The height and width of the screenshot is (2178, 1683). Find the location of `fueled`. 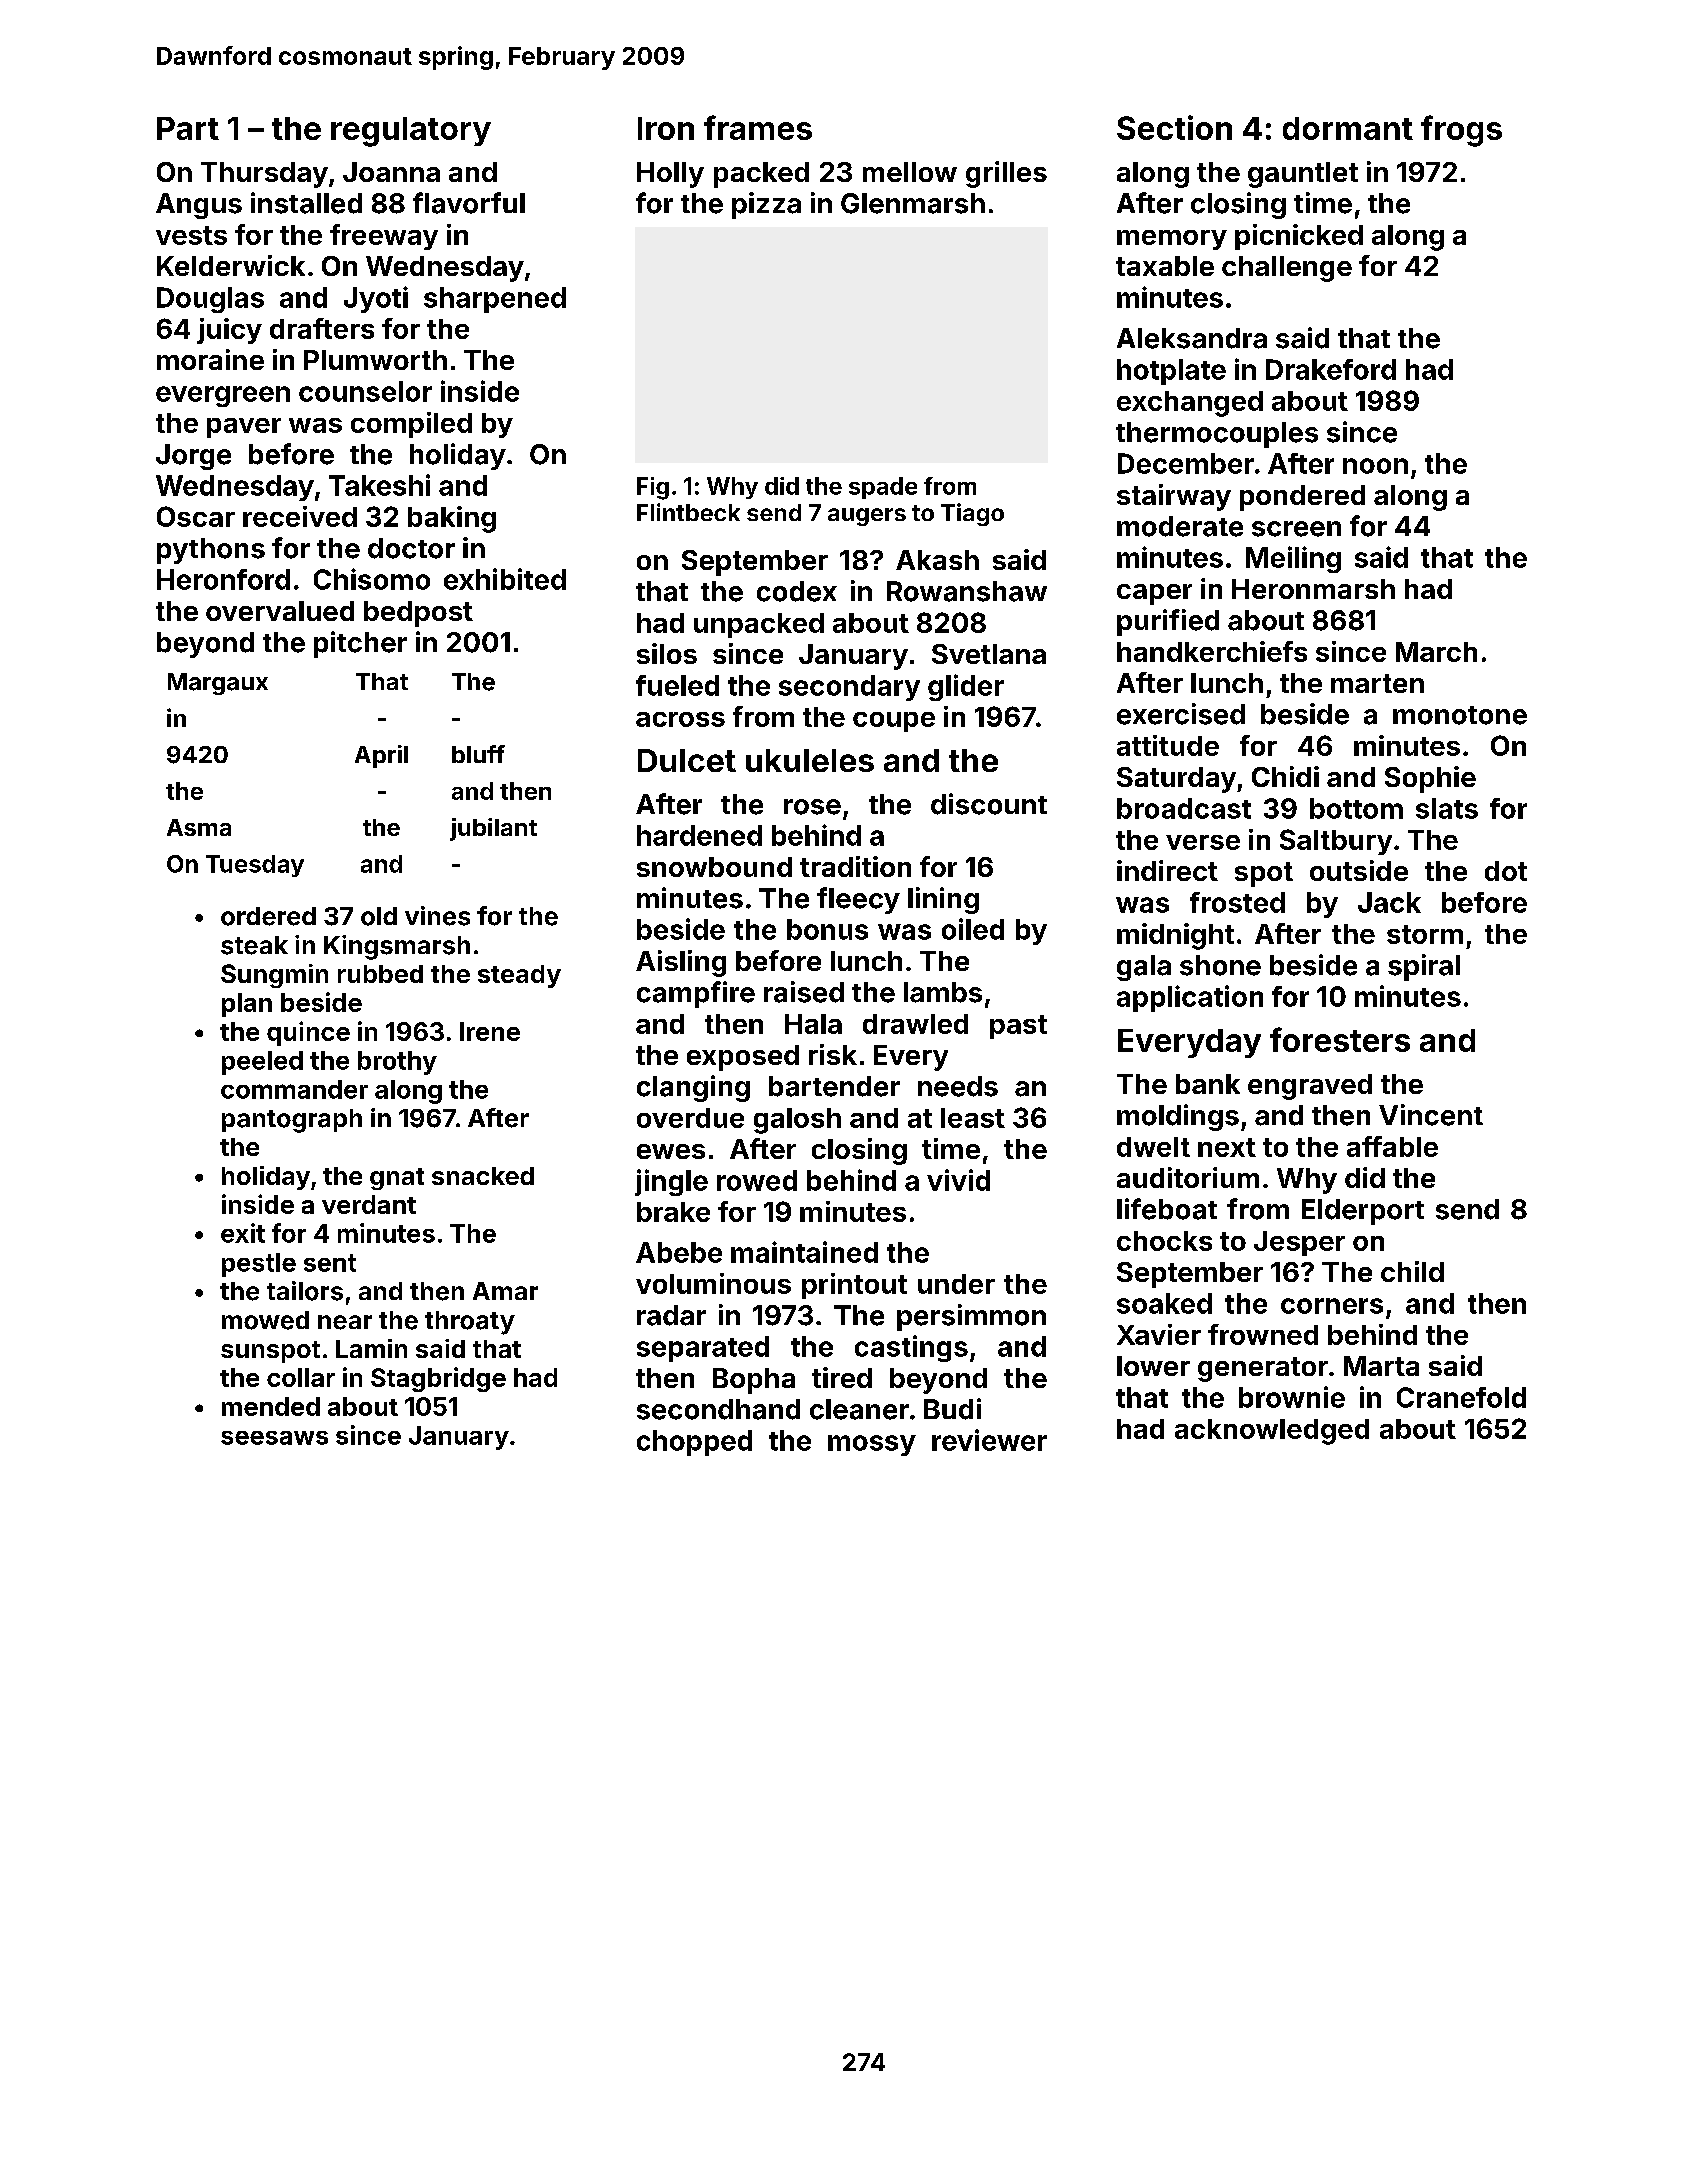

fueled is located at coordinates (677, 685).
